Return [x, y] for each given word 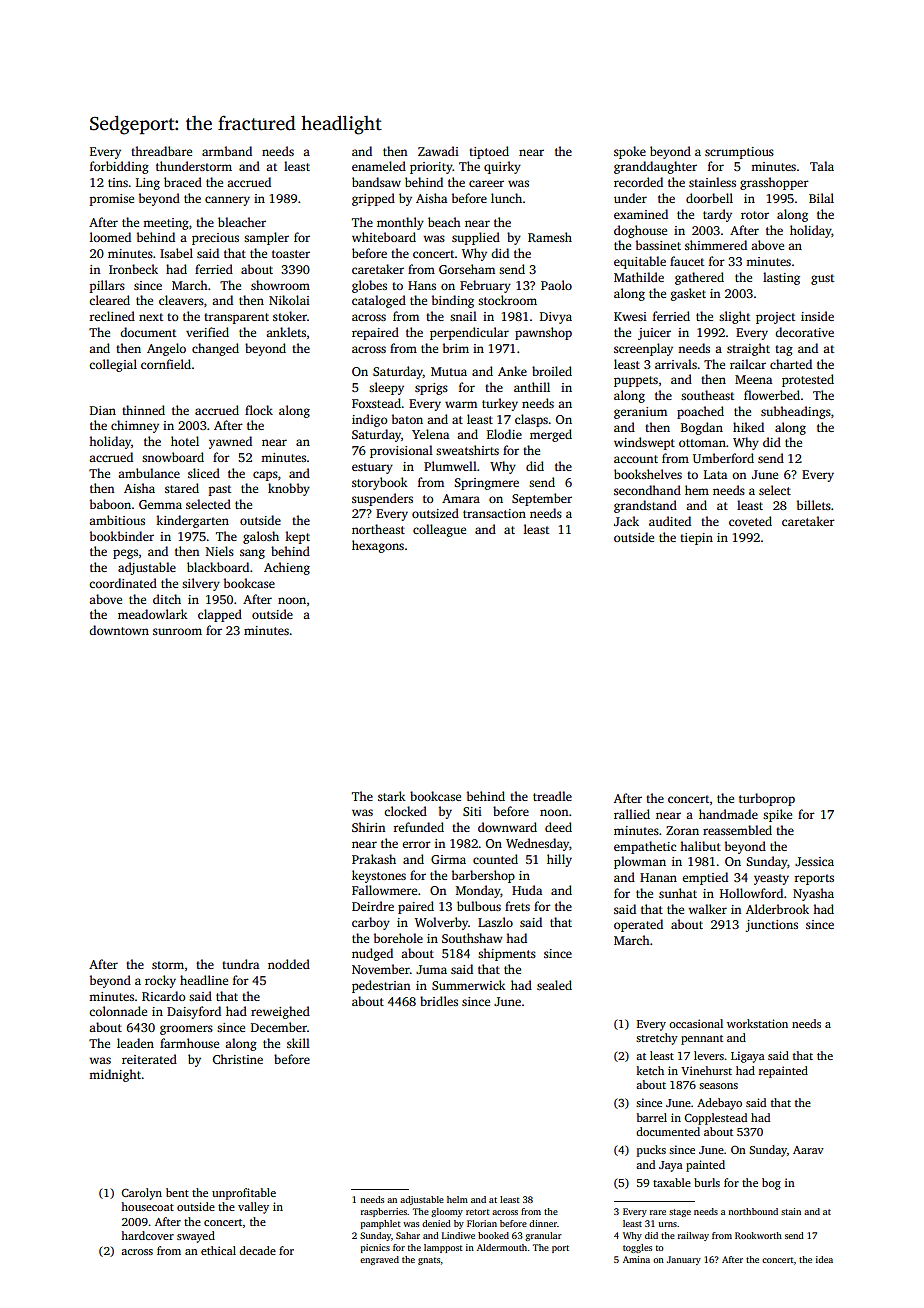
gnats [429, 1261]
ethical [218, 1250]
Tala [822, 166]
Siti [472, 811]
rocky [160, 981]
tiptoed [489, 152]
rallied [632, 814]
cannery [227, 201]
